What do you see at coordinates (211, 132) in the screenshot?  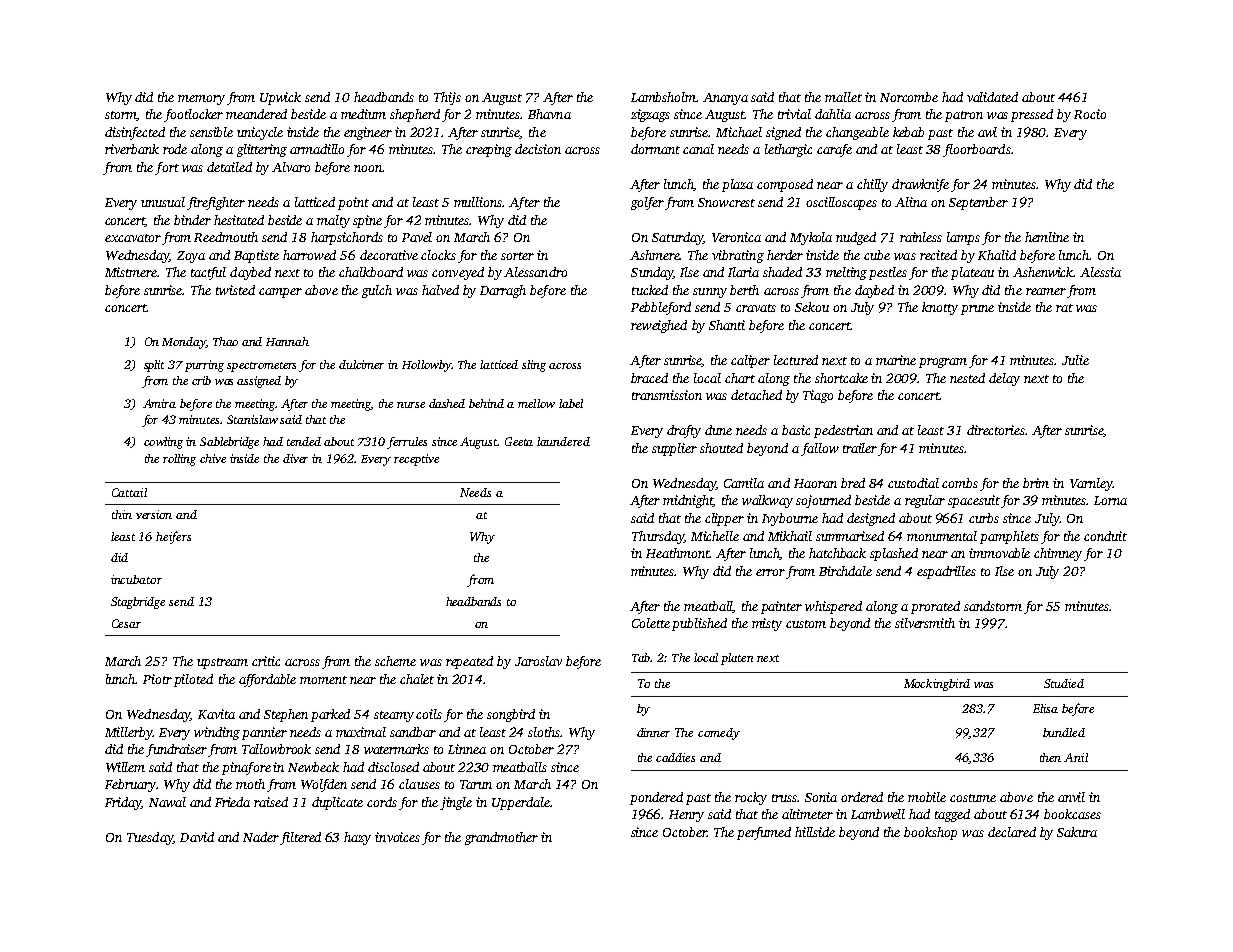 I see `sensible` at bounding box center [211, 132].
